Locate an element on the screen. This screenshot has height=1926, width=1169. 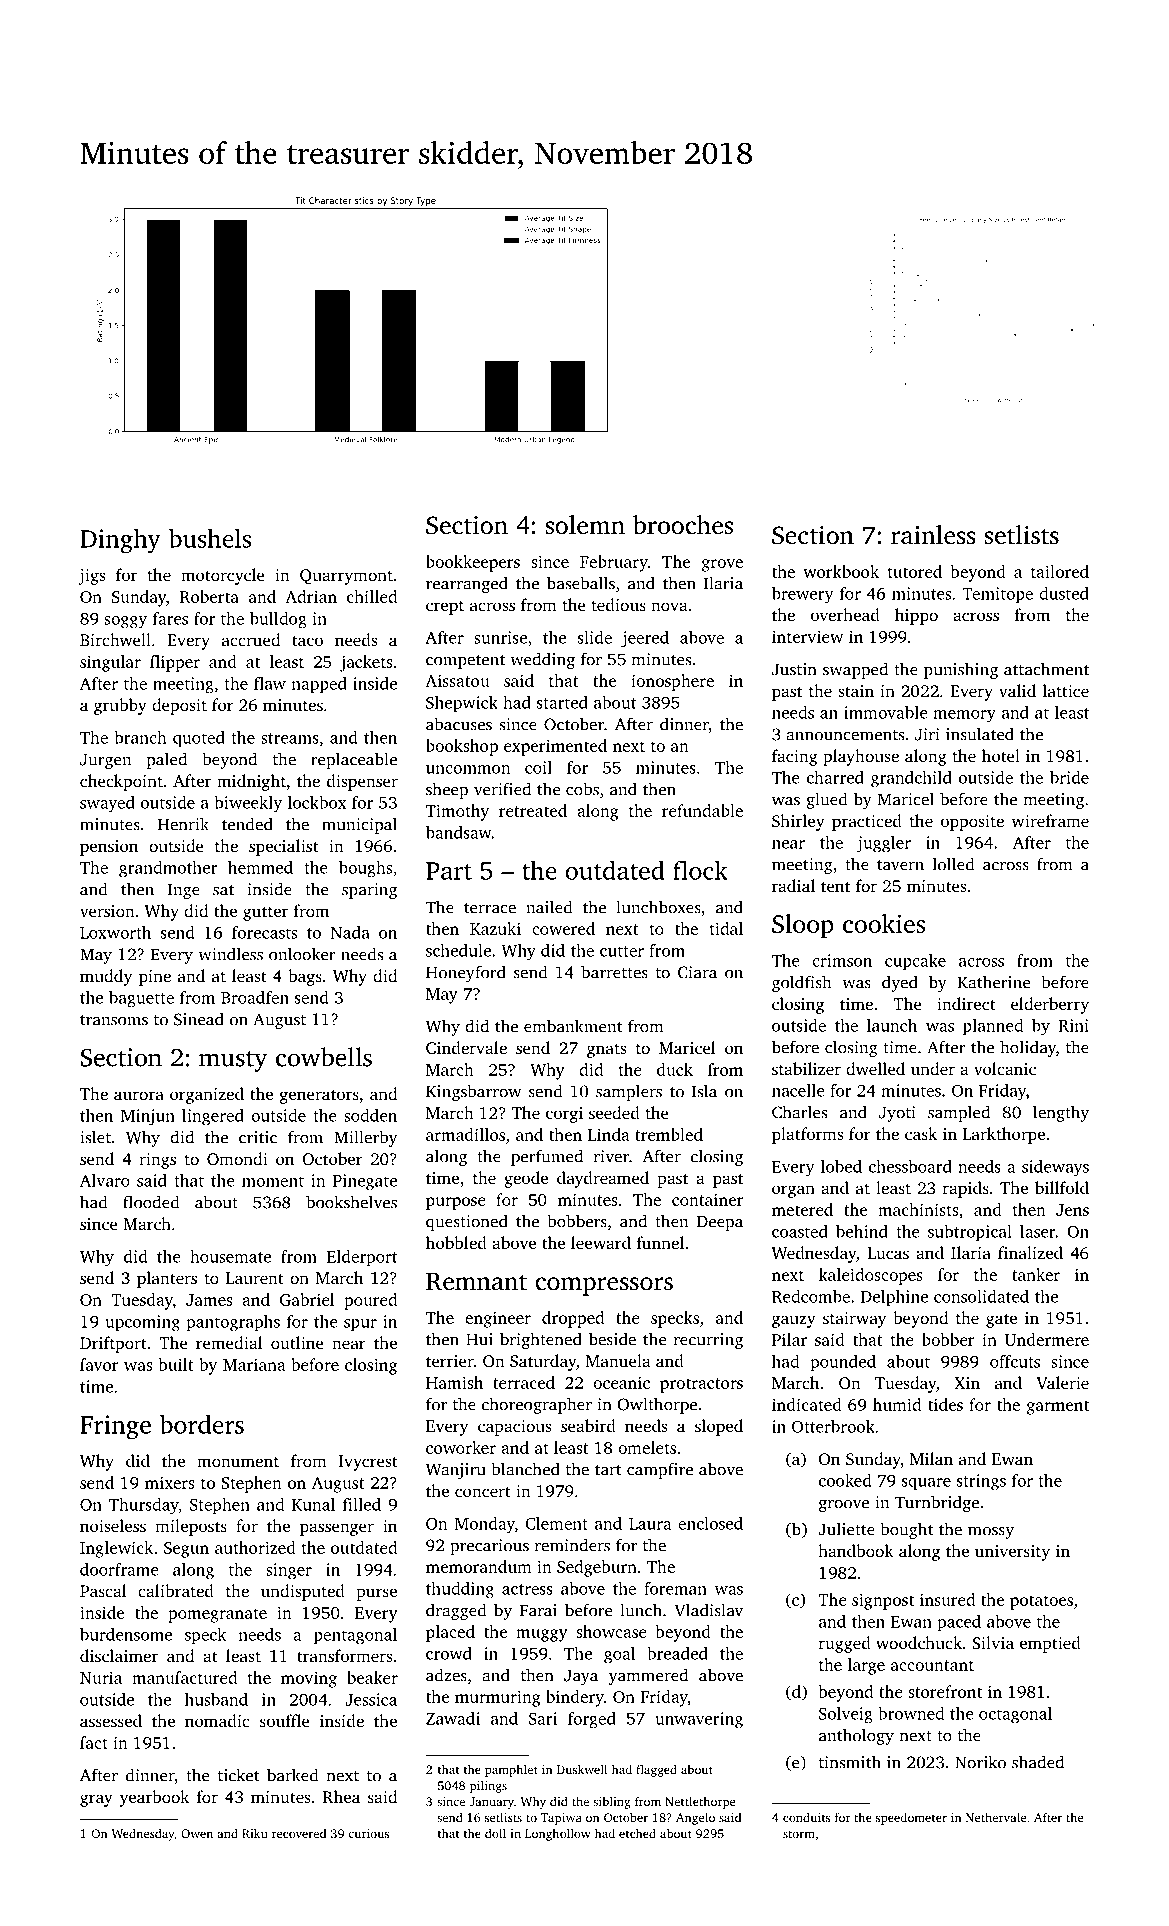
doll is located at coordinates (495, 1833).
